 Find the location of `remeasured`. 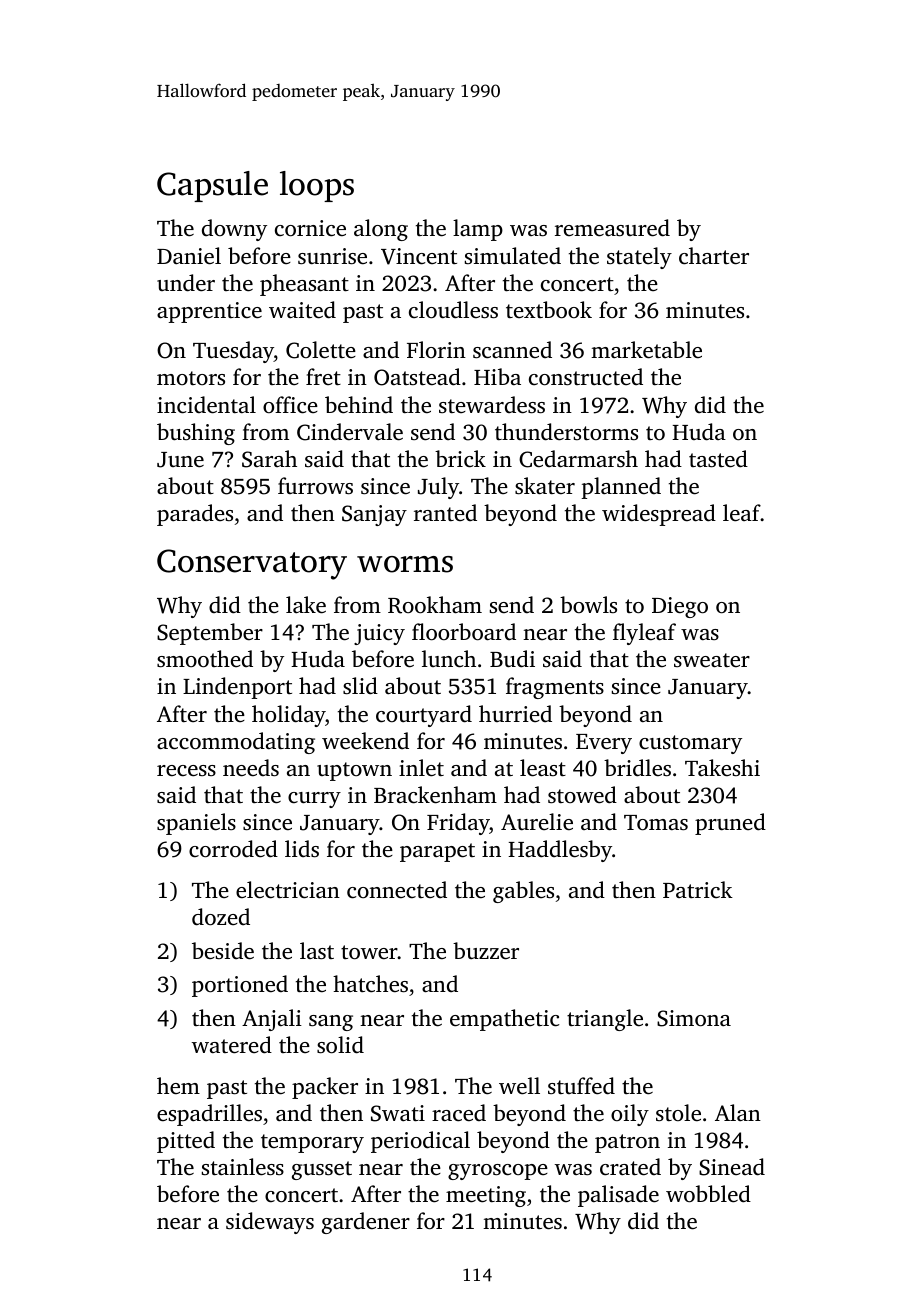

remeasured is located at coordinates (612, 228).
